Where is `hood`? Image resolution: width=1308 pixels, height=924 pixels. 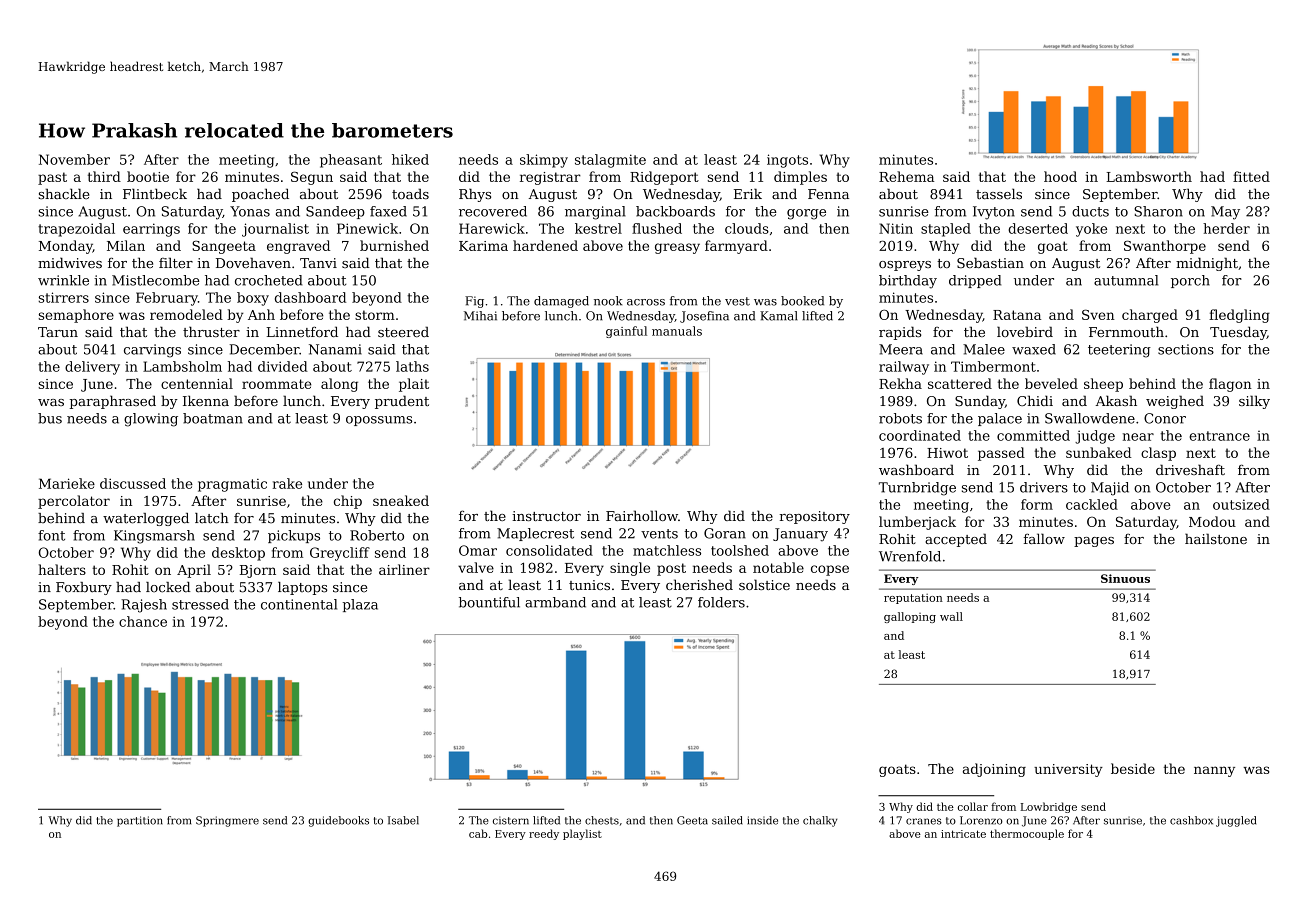
hood is located at coordinates (1060, 176).
